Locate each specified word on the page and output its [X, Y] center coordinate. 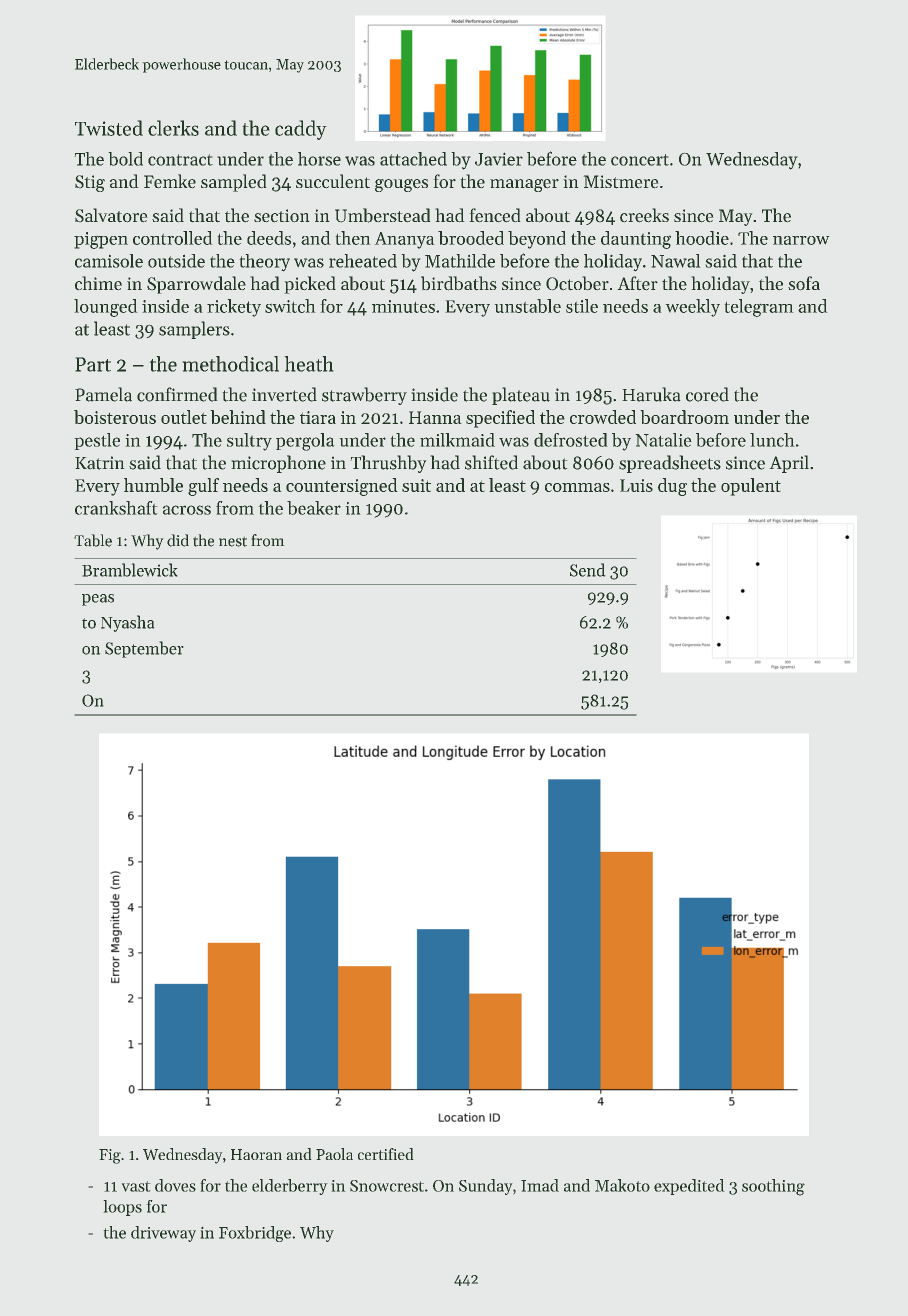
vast [136, 1186]
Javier [499, 159]
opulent [751, 487]
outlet [184, 417]
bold [126, 159]
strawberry [364, 396]
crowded [603, 417]
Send [587, 570]
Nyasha [127, 623]
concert [640, 160]
